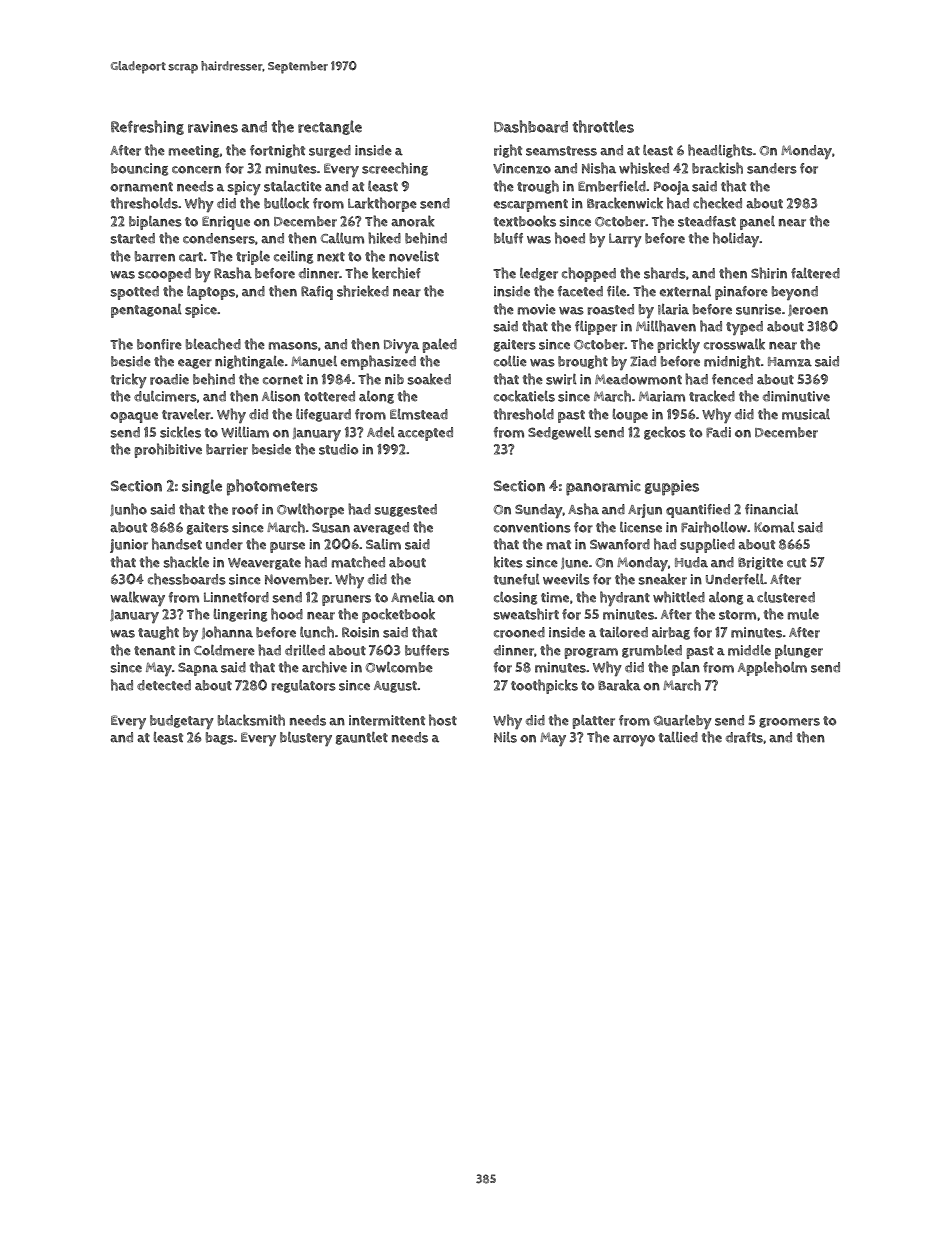  I want to click on blustery, so click(306, 739).
